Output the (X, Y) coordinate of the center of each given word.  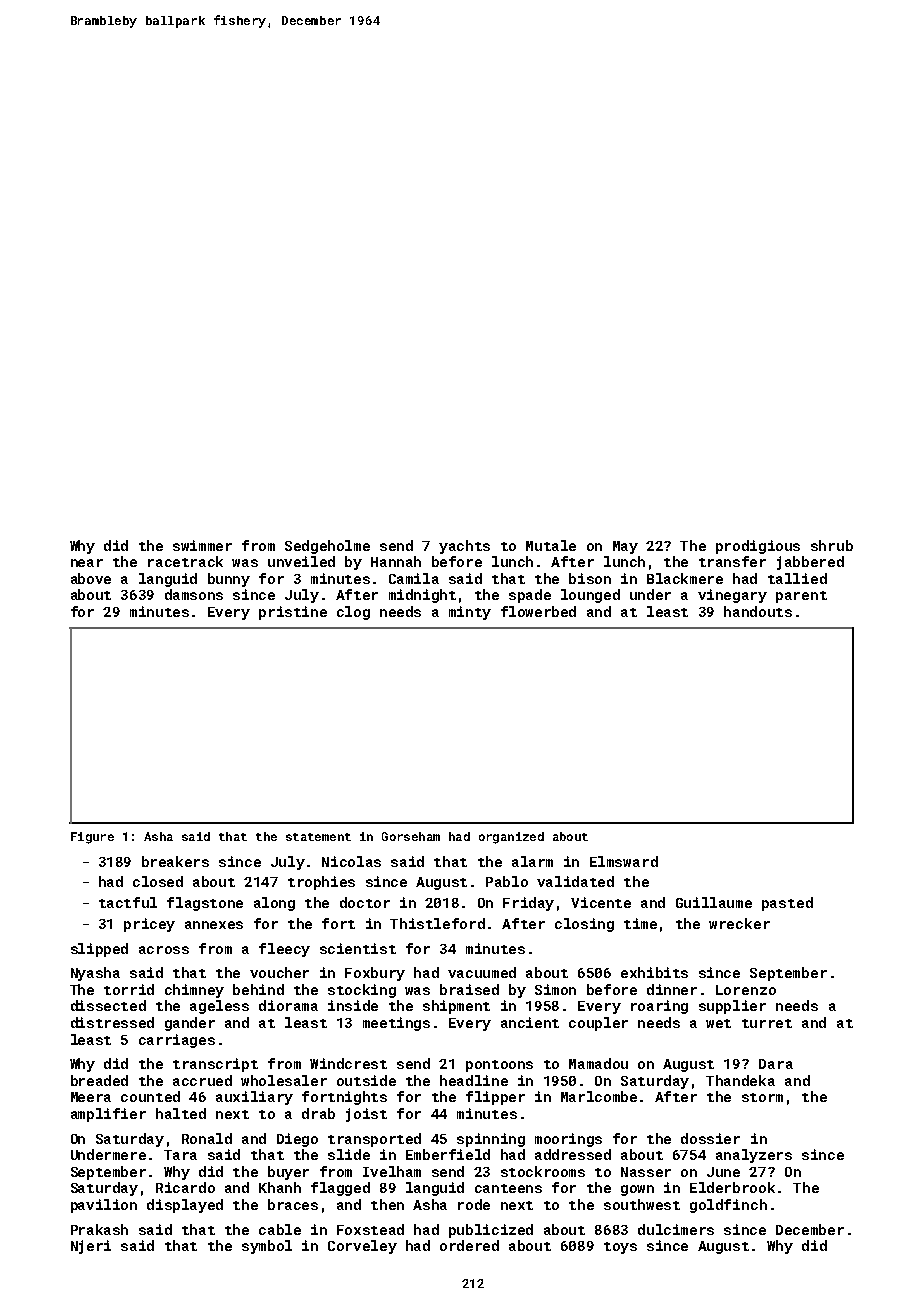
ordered (469, 1245)
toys (620, 1248)
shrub (832, 545)
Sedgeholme (327, 547)
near (87, 563)
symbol (267, 1247)
